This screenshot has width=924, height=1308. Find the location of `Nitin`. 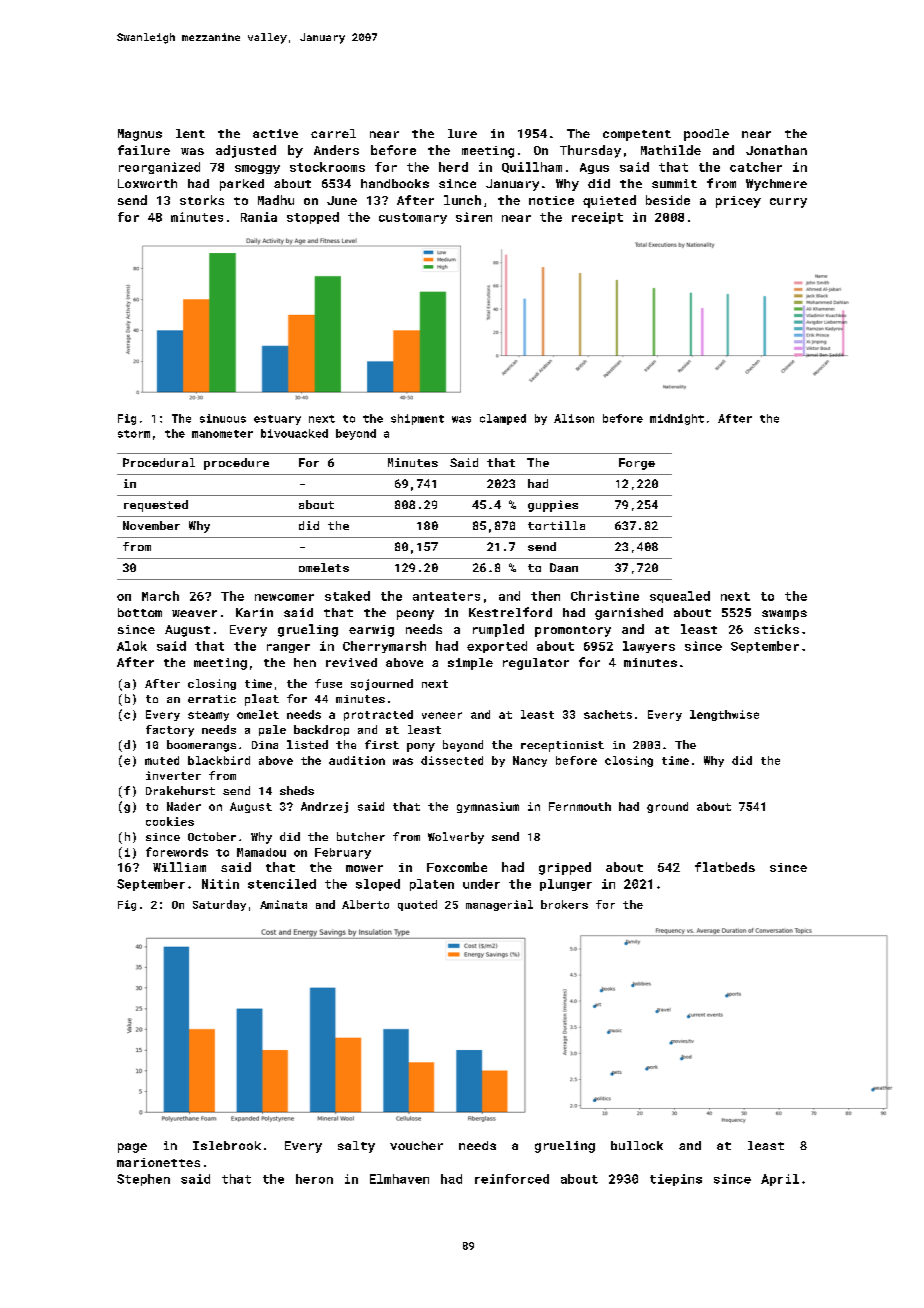

Nitin is located at coordinates (220, 884).
